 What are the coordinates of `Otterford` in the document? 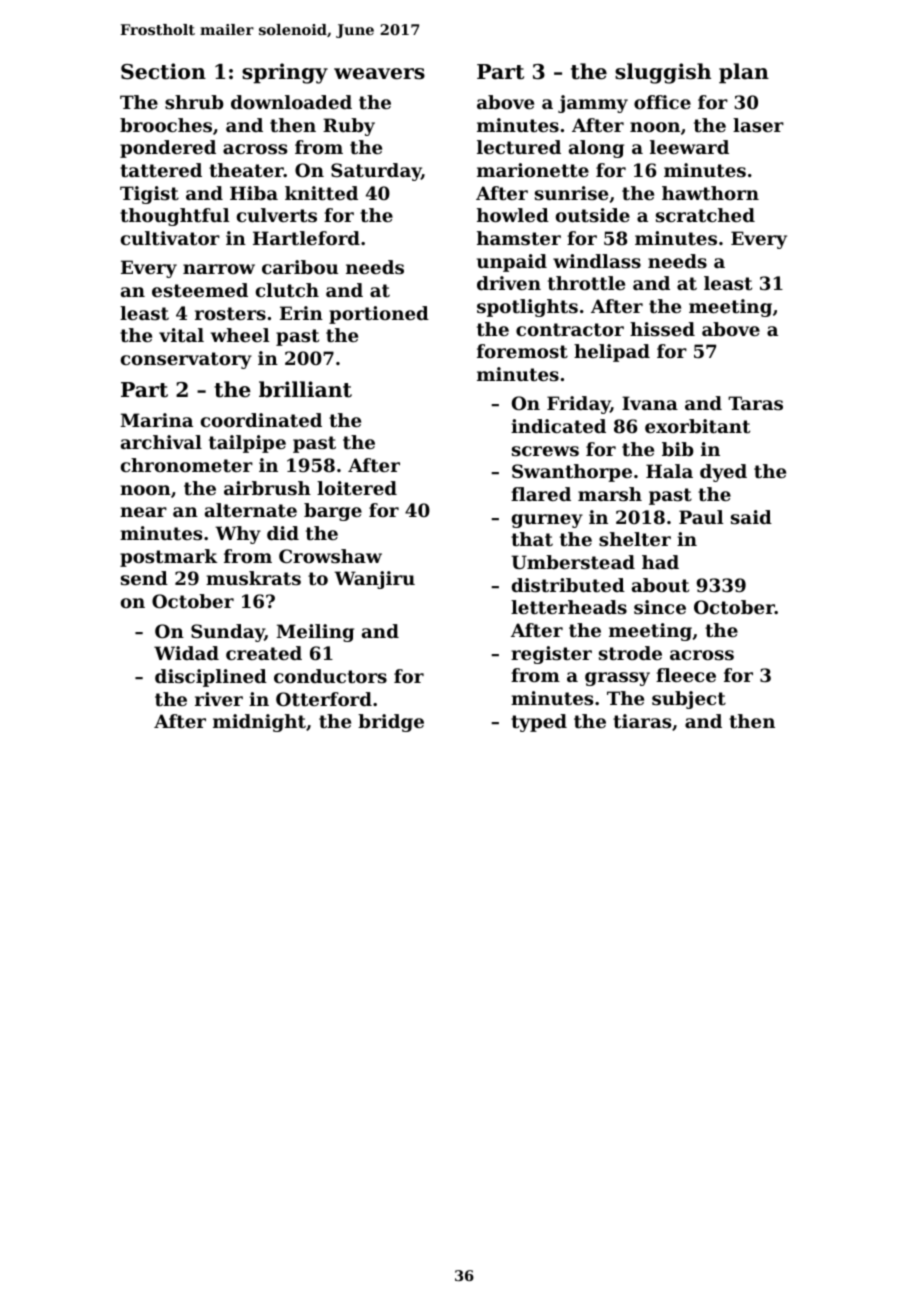 It's located at (324, 699).
